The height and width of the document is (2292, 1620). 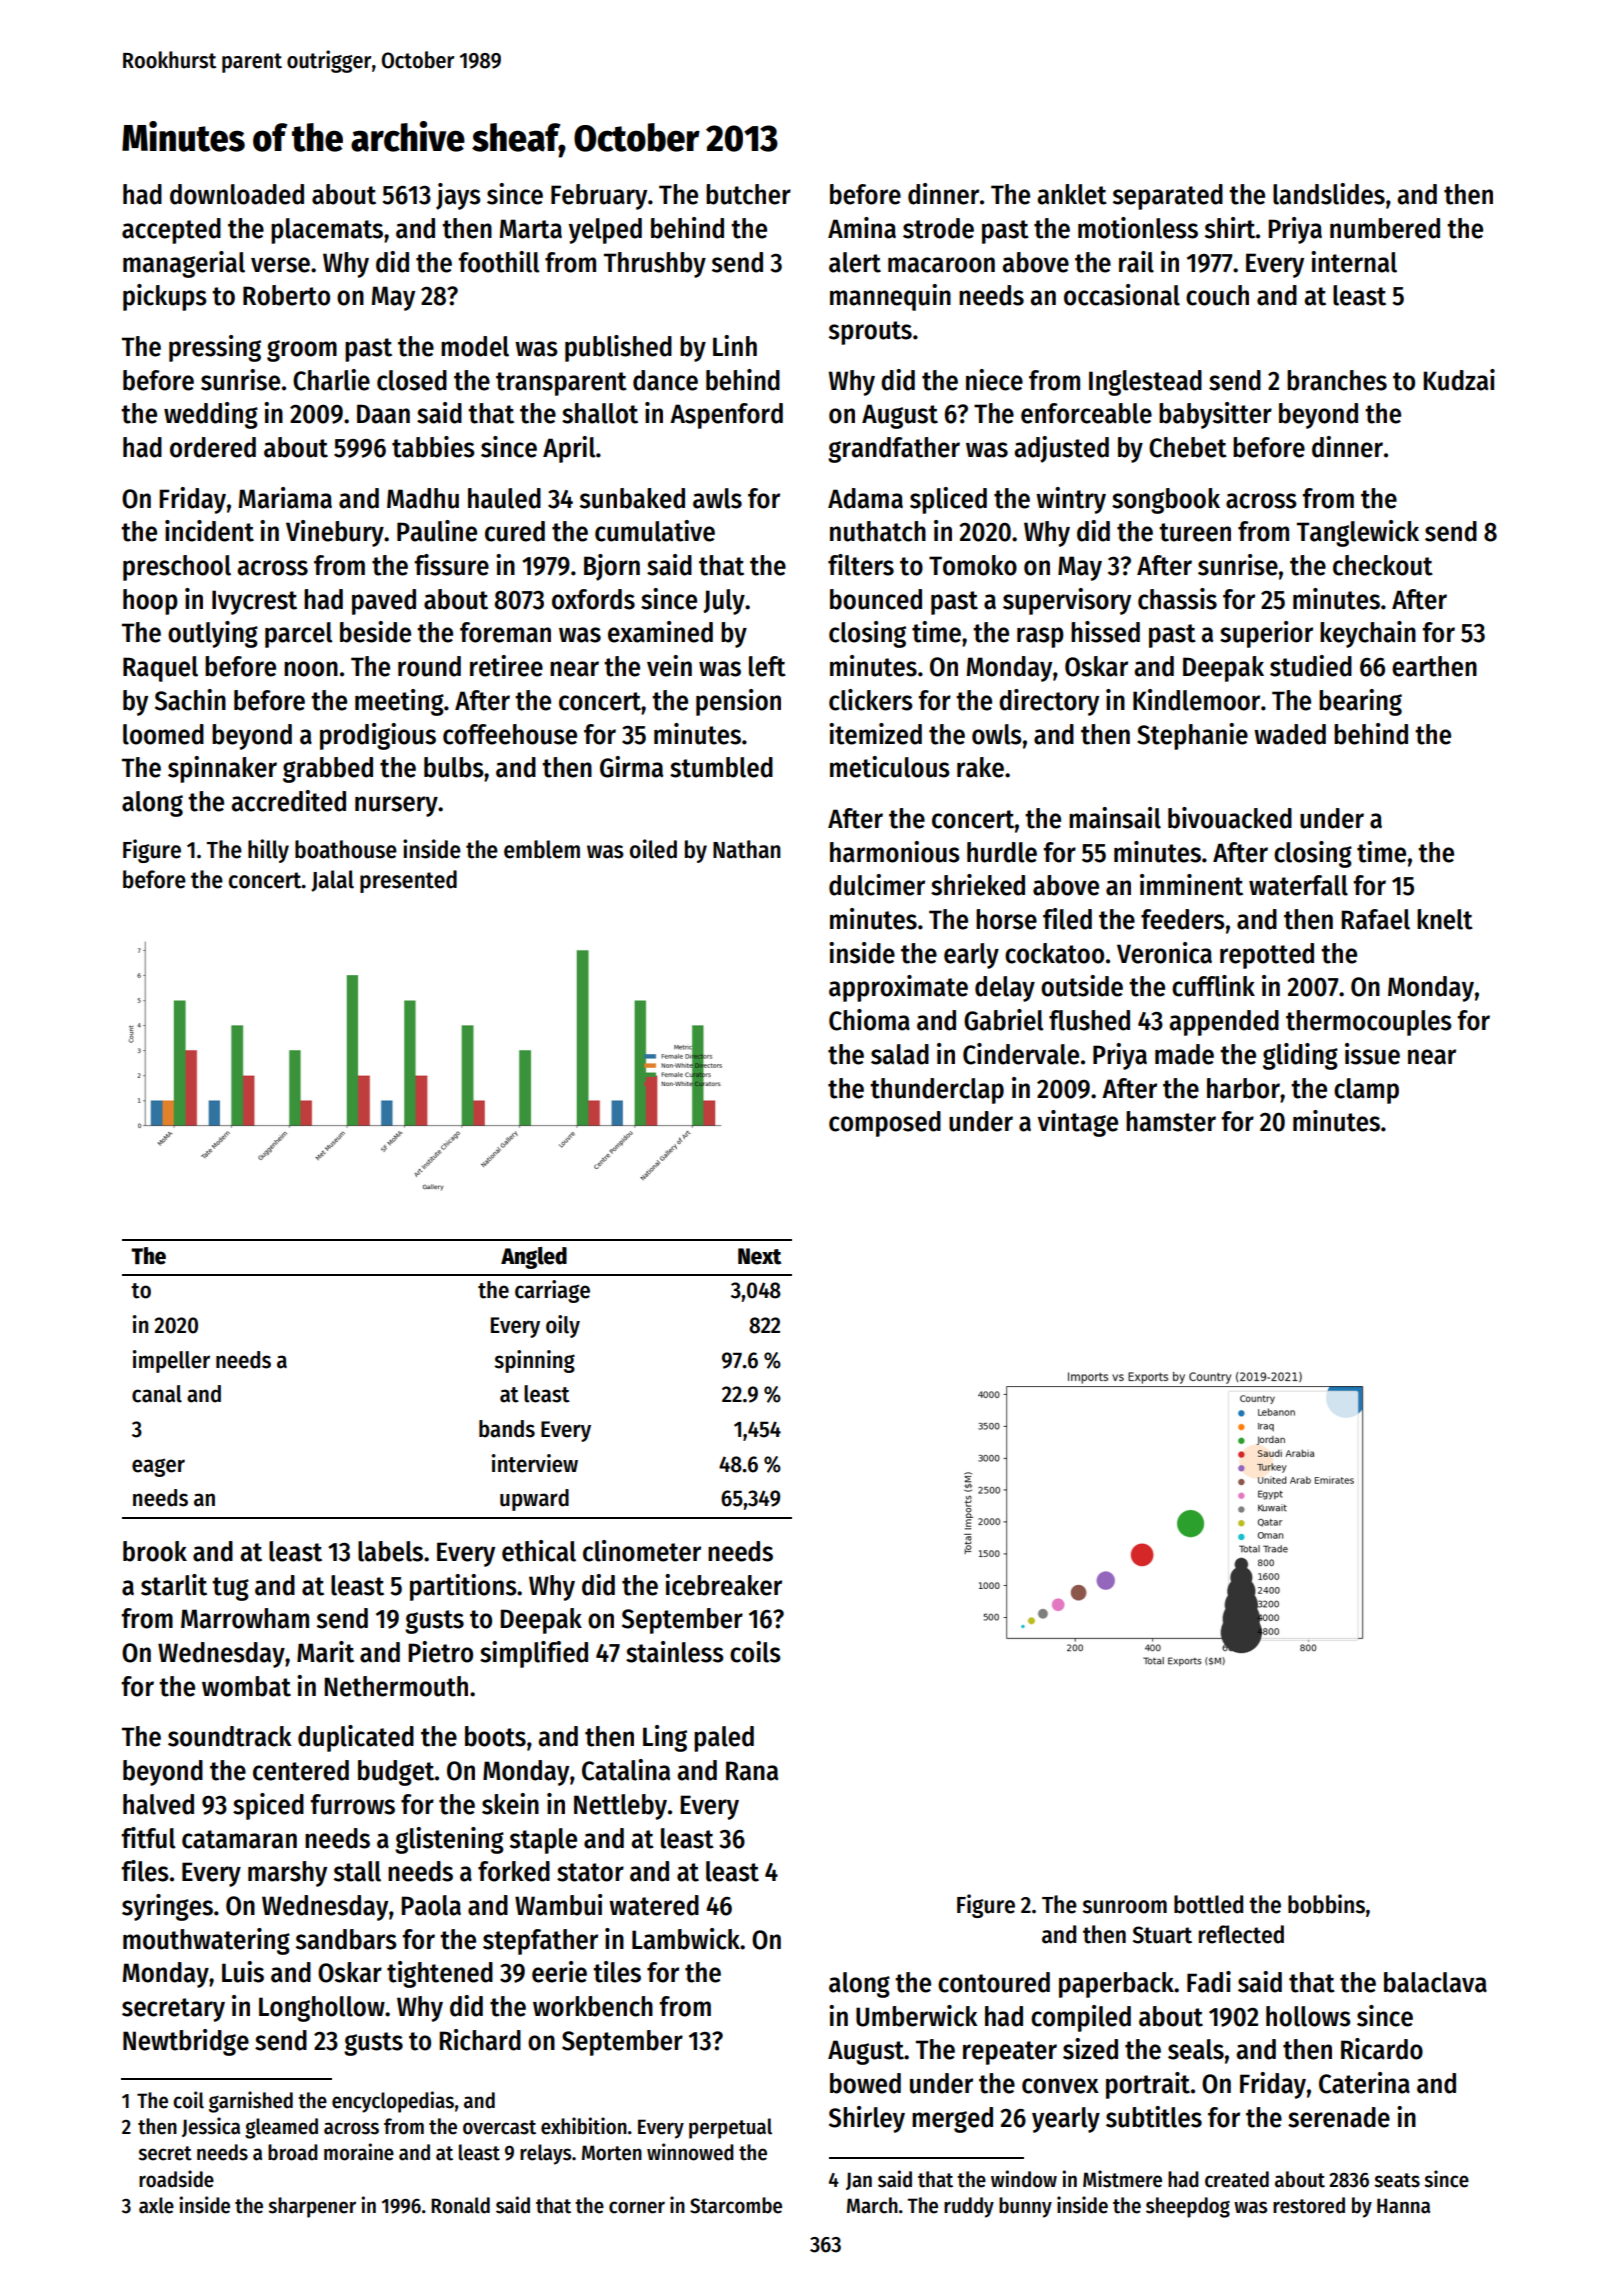 What do you see at coordinates (552, 1291) in the document?
I see `carriage` at bounding box center [552, 1291].
